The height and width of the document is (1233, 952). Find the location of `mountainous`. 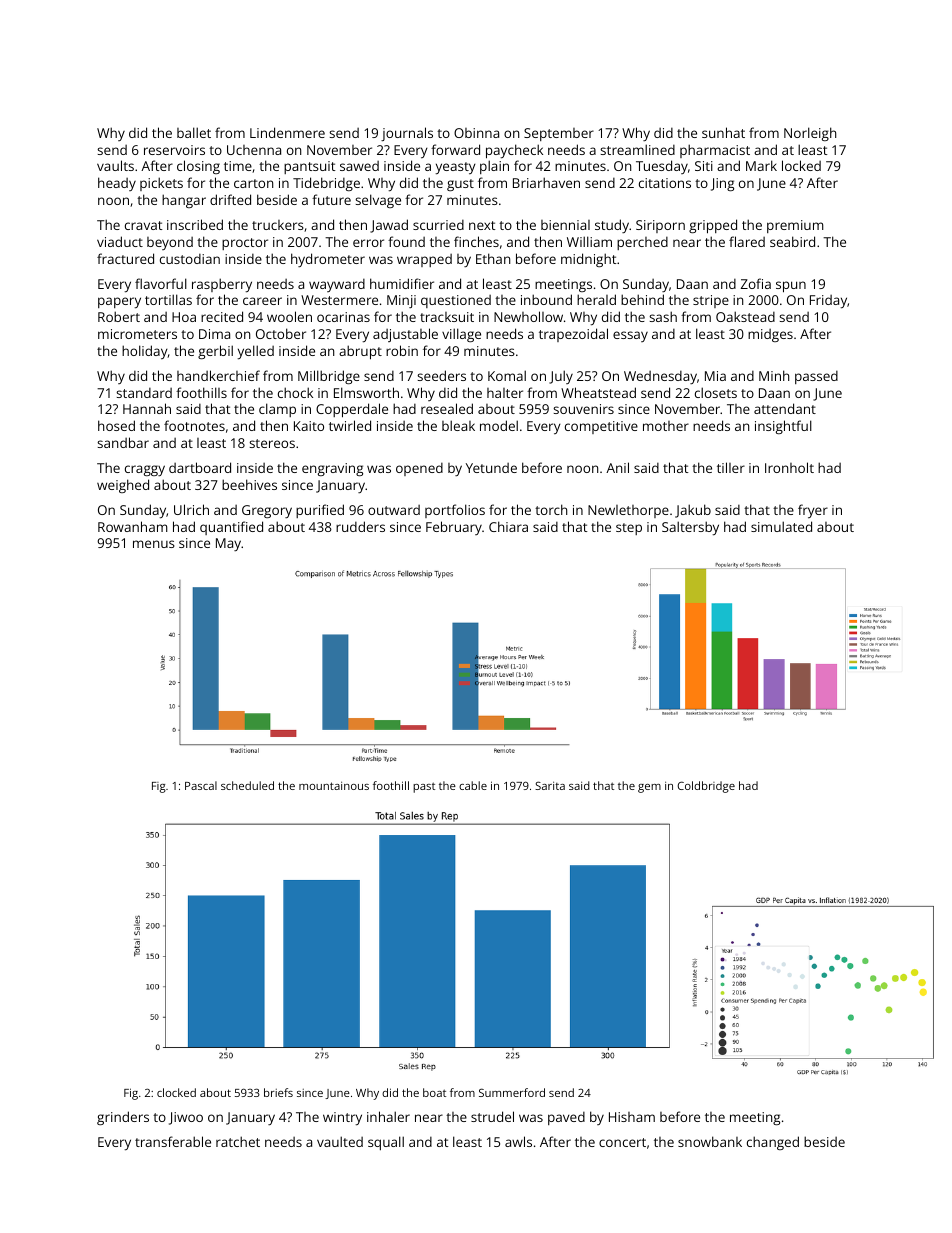

mountainous is located at coordinates (334, 785).
